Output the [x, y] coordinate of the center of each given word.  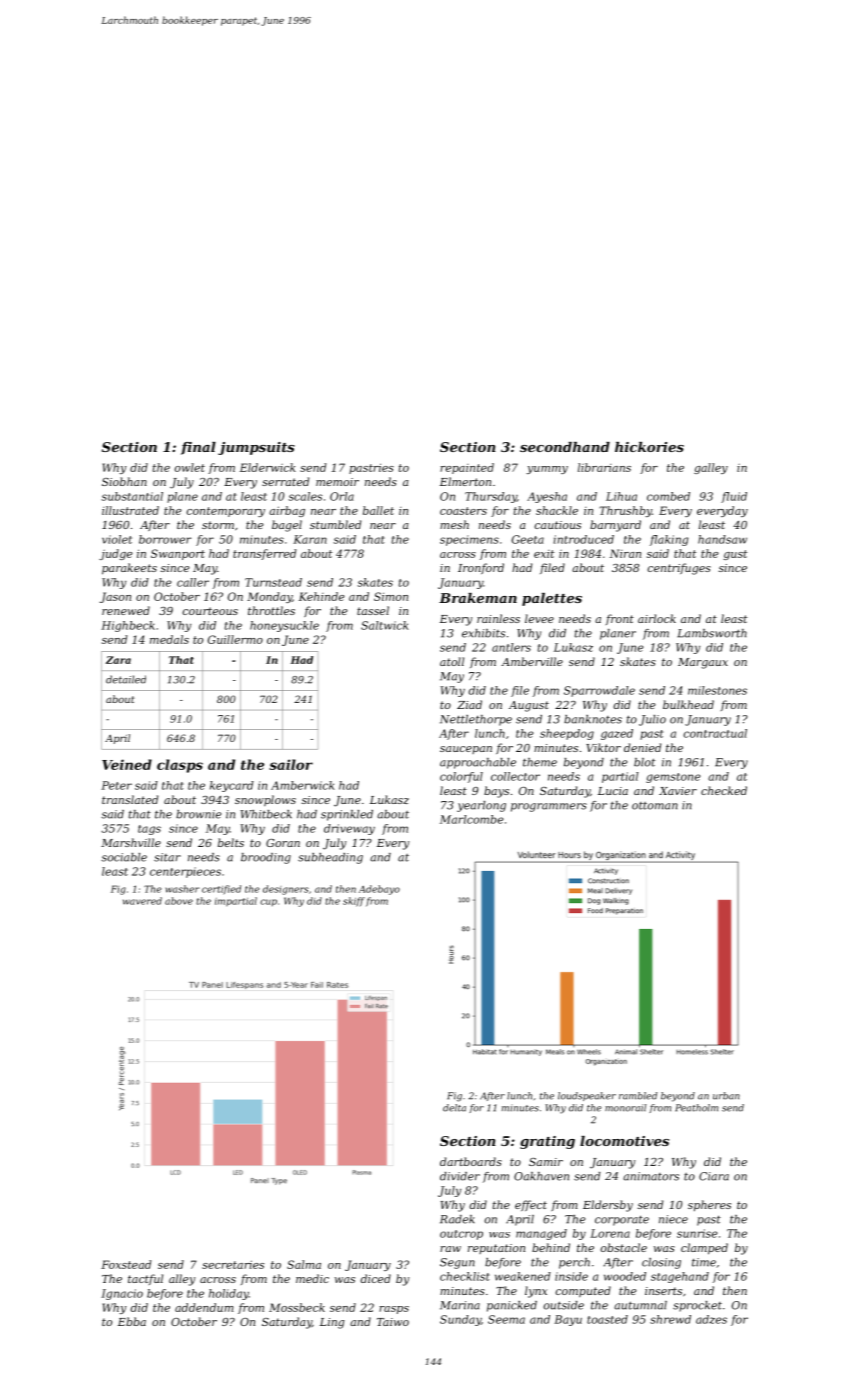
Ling [332, 1323]
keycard [232, 786]
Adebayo [379, 890]
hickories [649, 447]
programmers [549, 807]
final [198, 448]
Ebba [132, 1321]
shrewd [670, 1319]
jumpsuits [256, 448]
